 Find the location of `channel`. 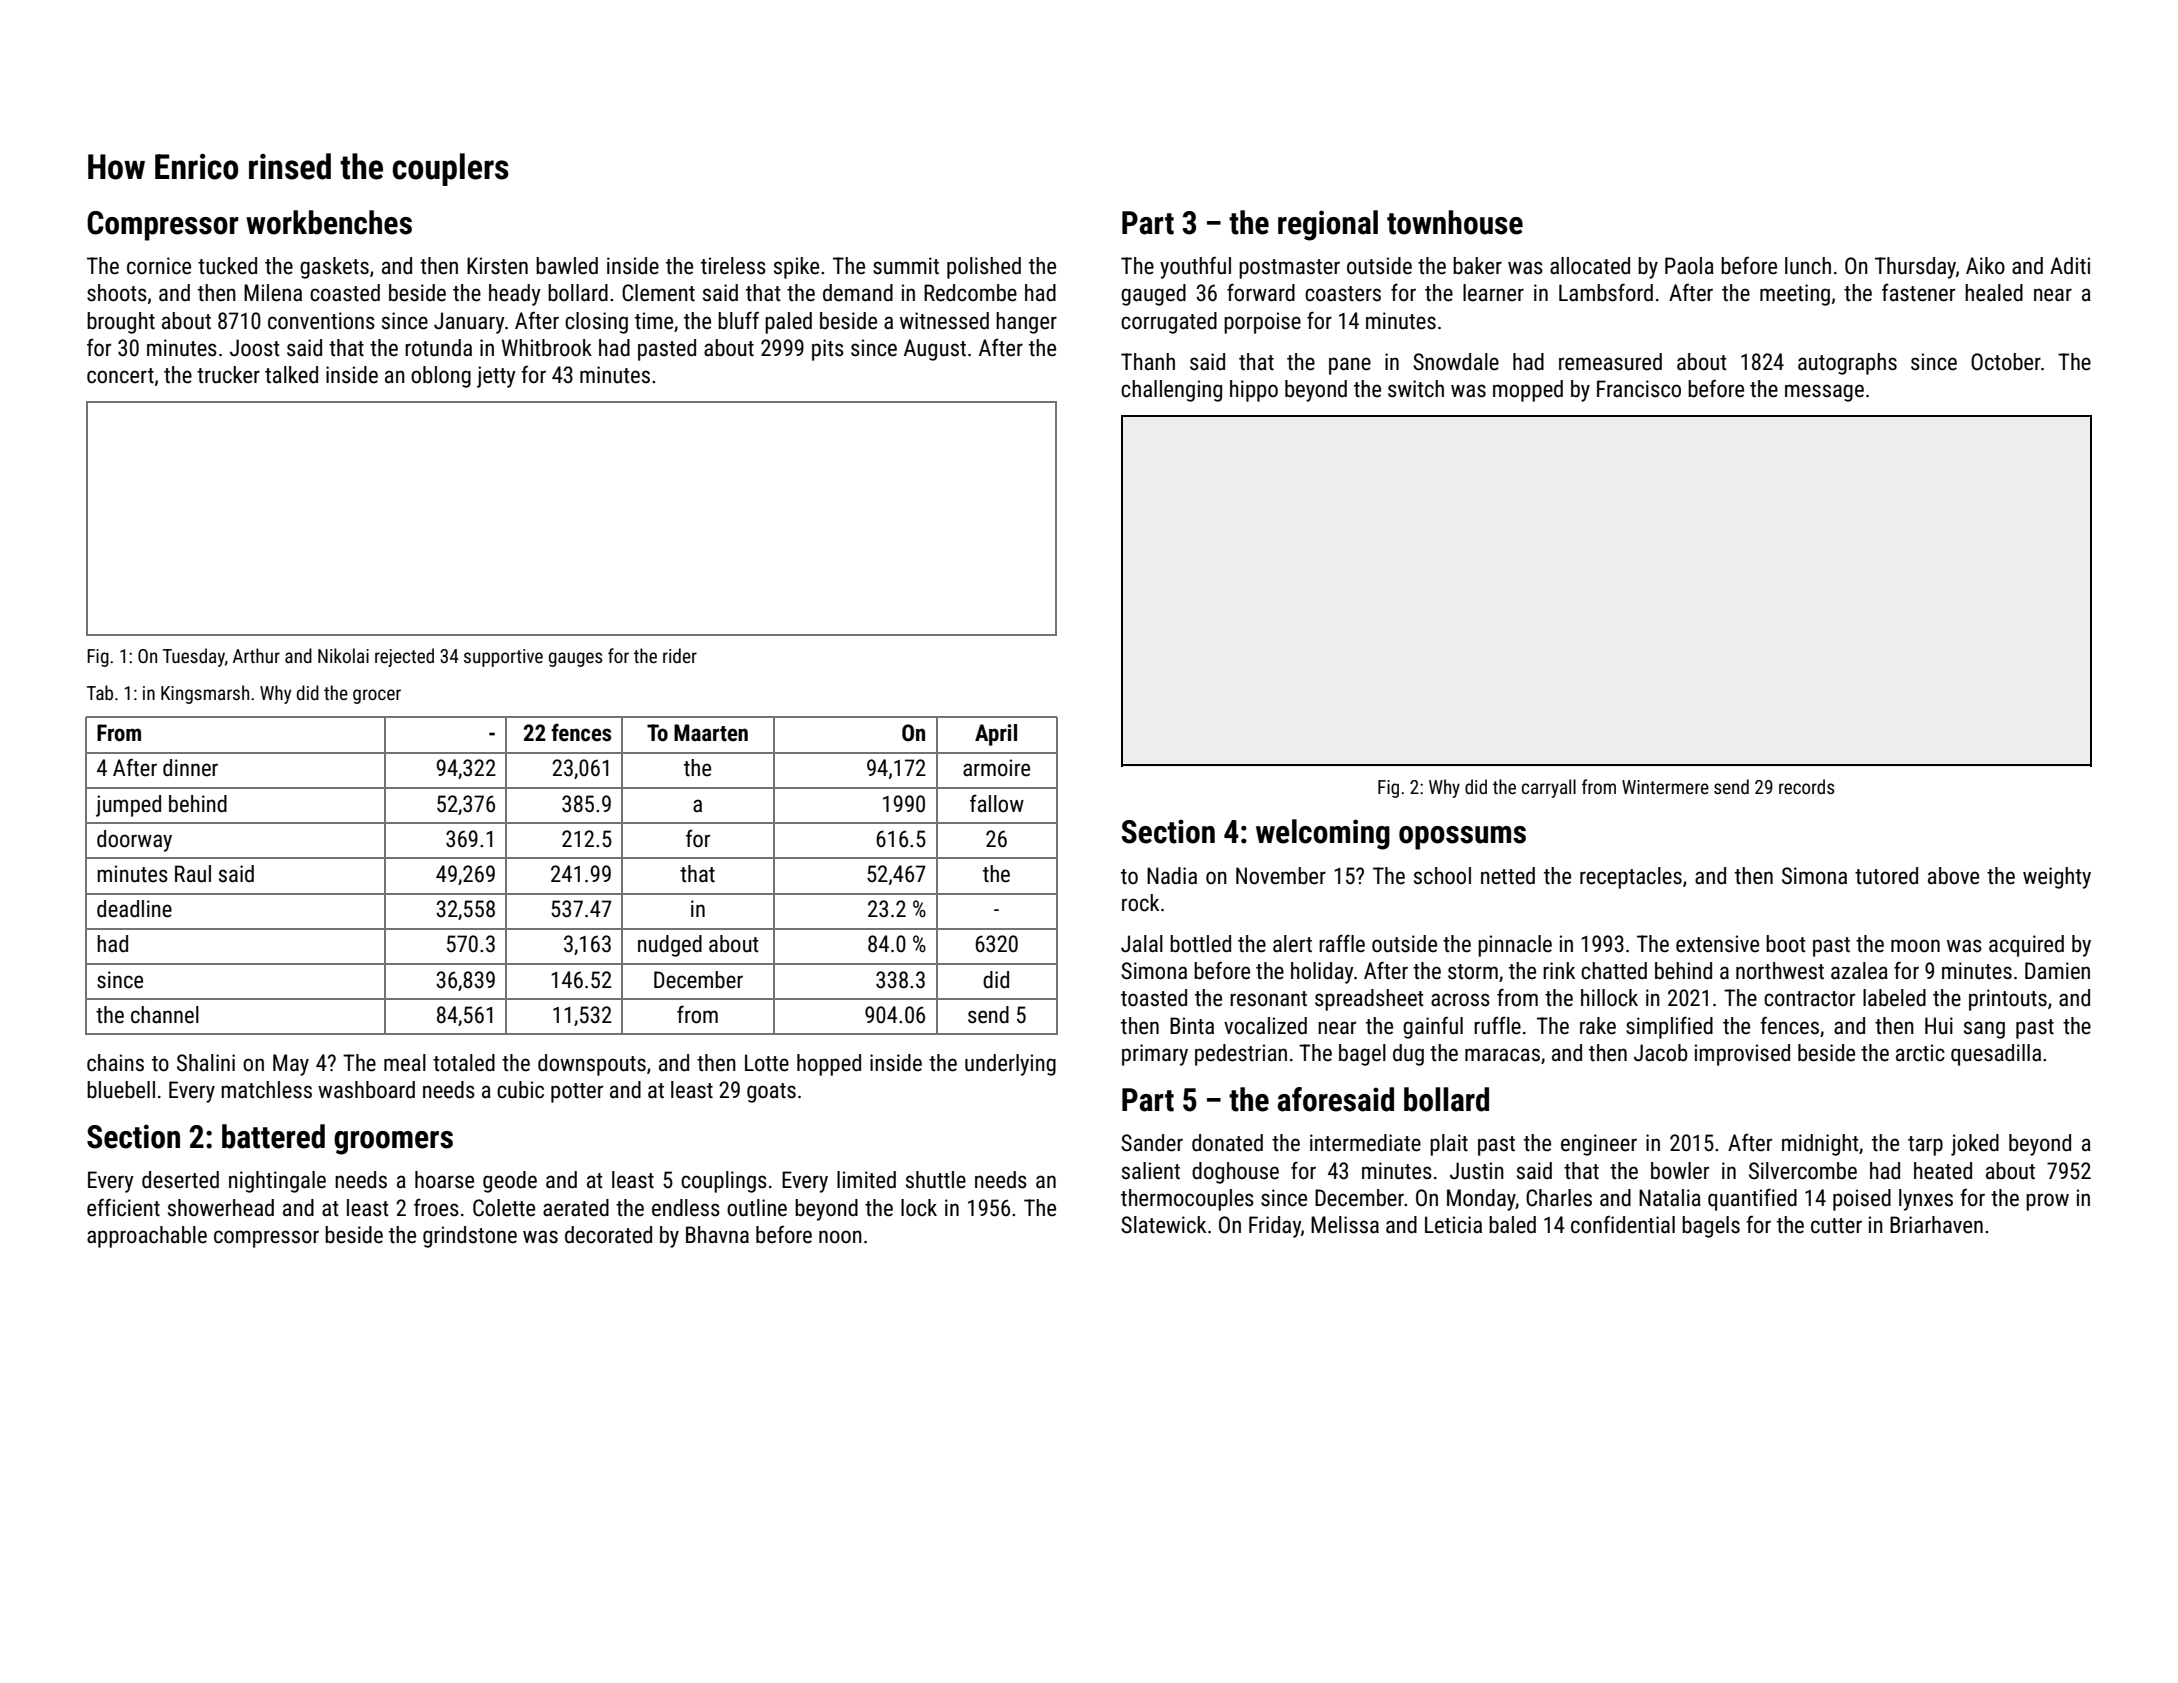

channel is located at coordinates (165, 1015).
